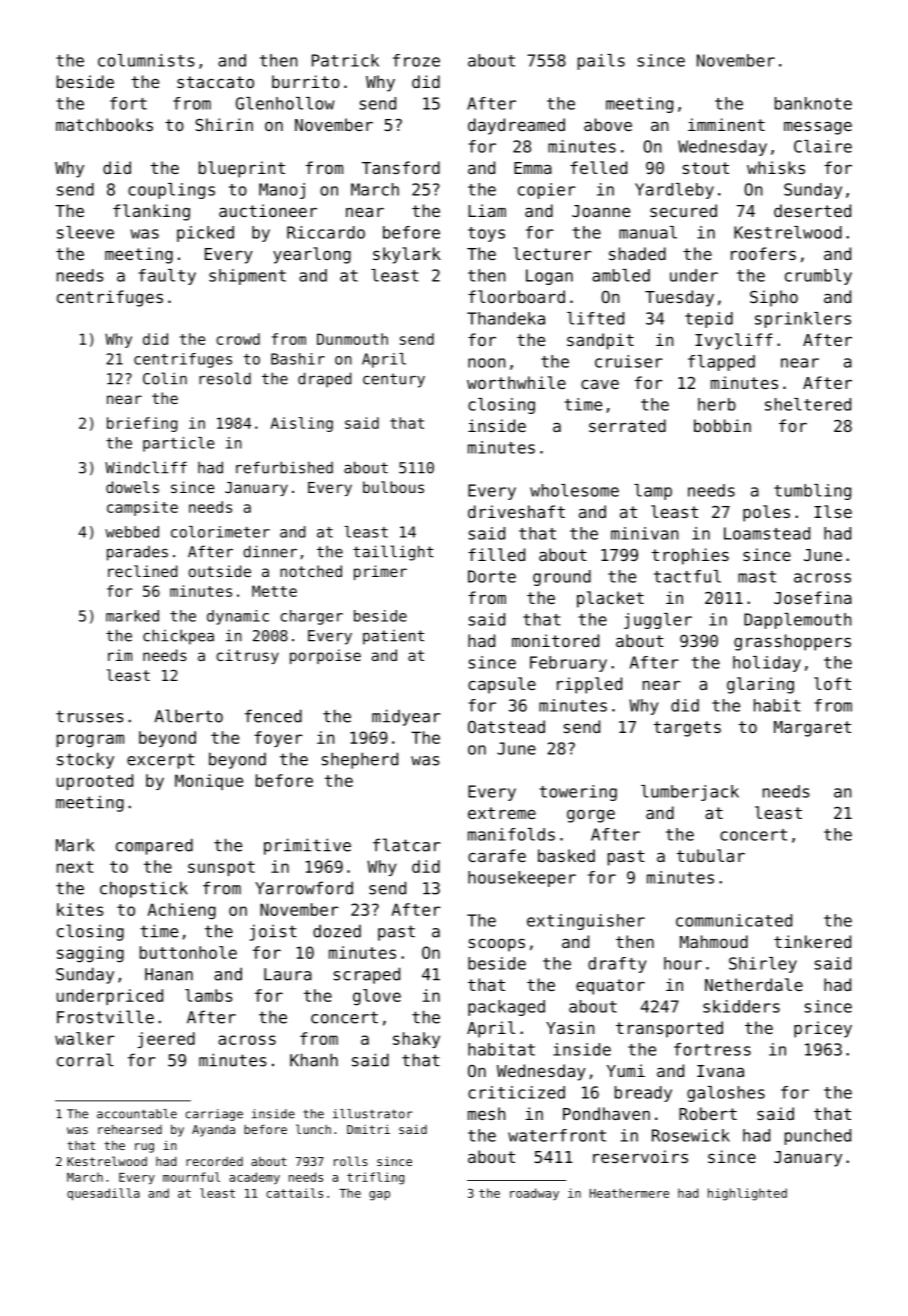 This screenshot has height=1316, width=908. What do you see at coordinates (600, 384) in the screenshot?
I see `cave` at bounding box center [600, 384].
